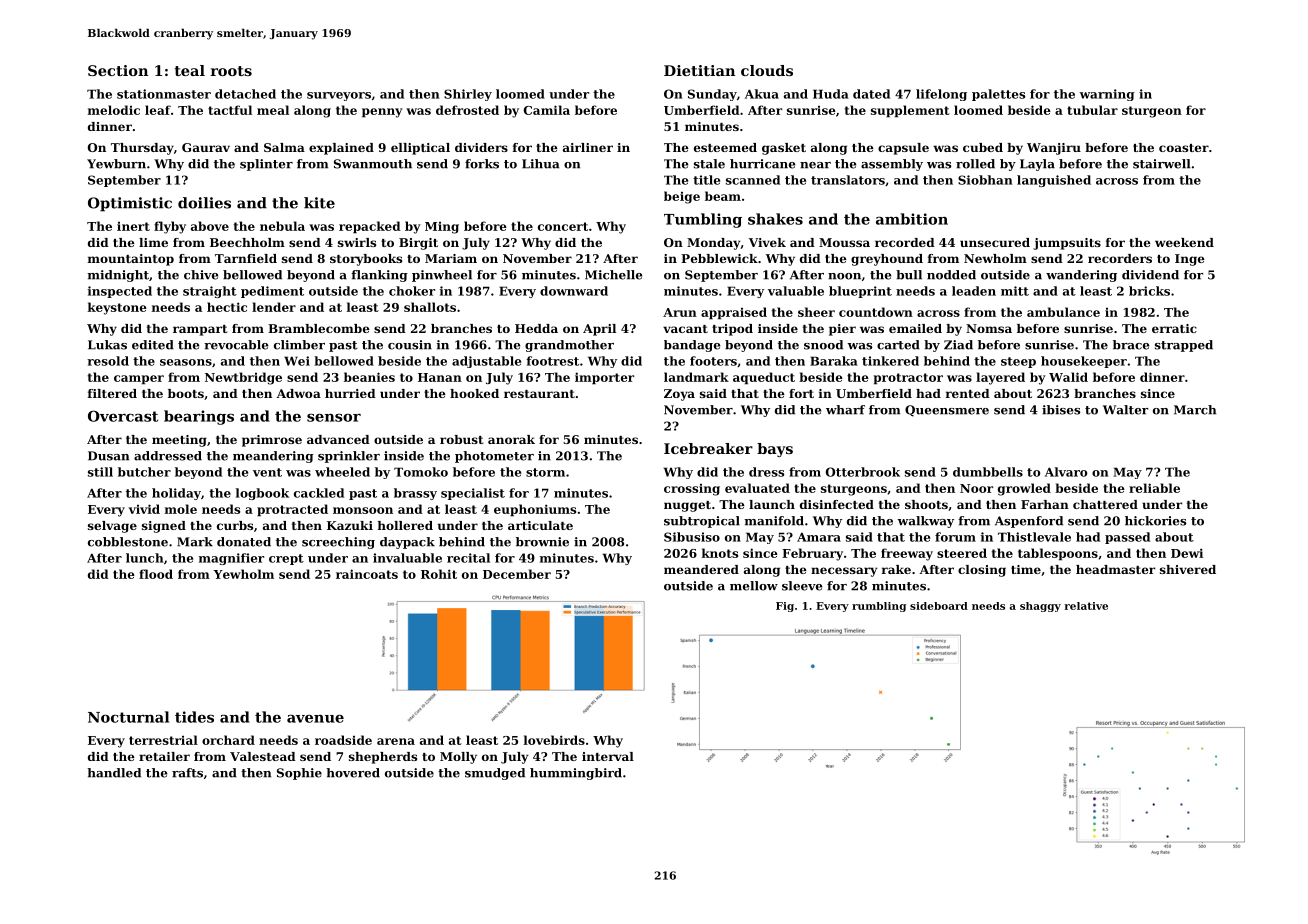 The image size is (1308, 924). I want to click on teal, so click(190, 70).
